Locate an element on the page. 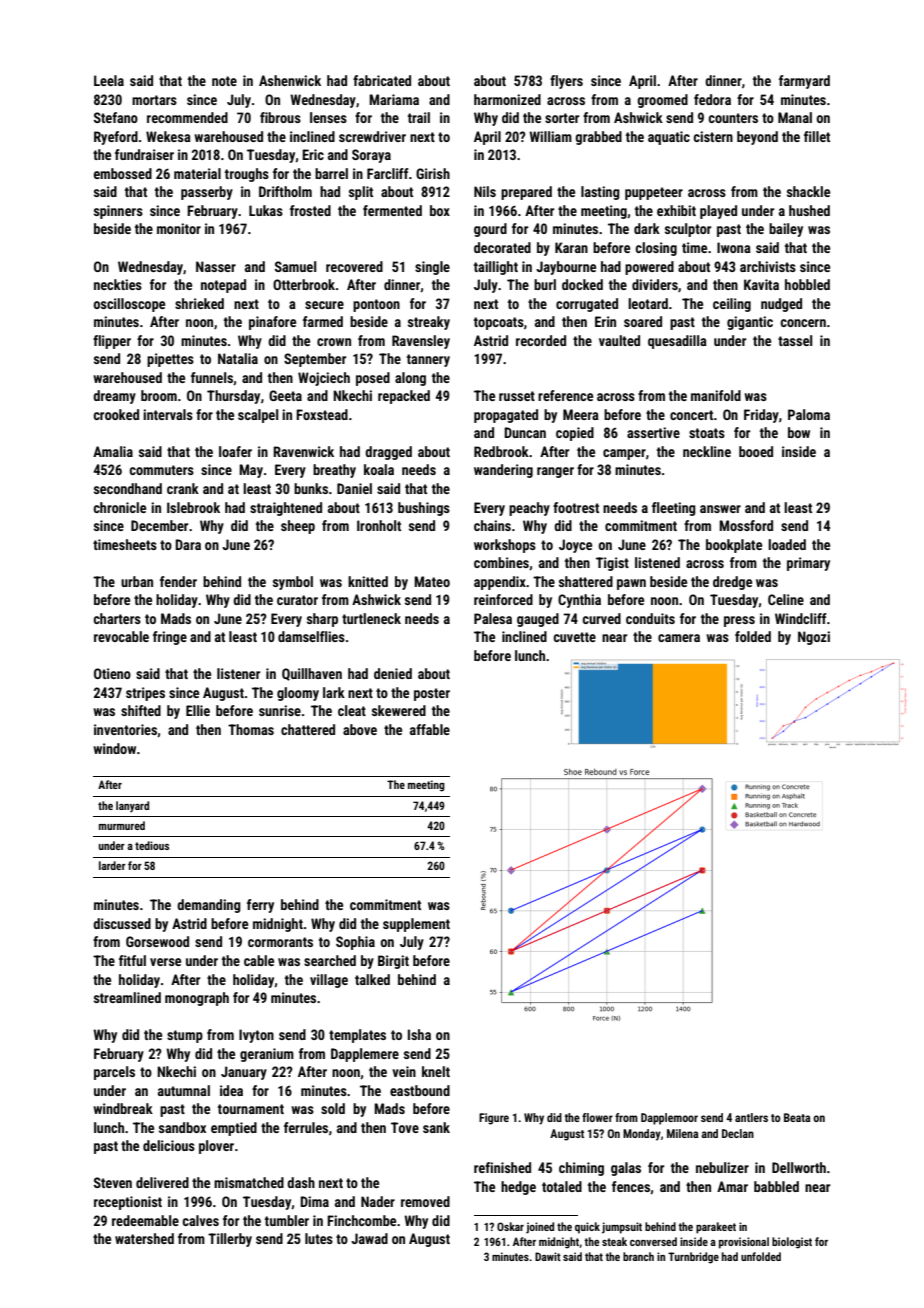 This document has width=924, height=1308. Beata is located at coordinates (797, 1117).
